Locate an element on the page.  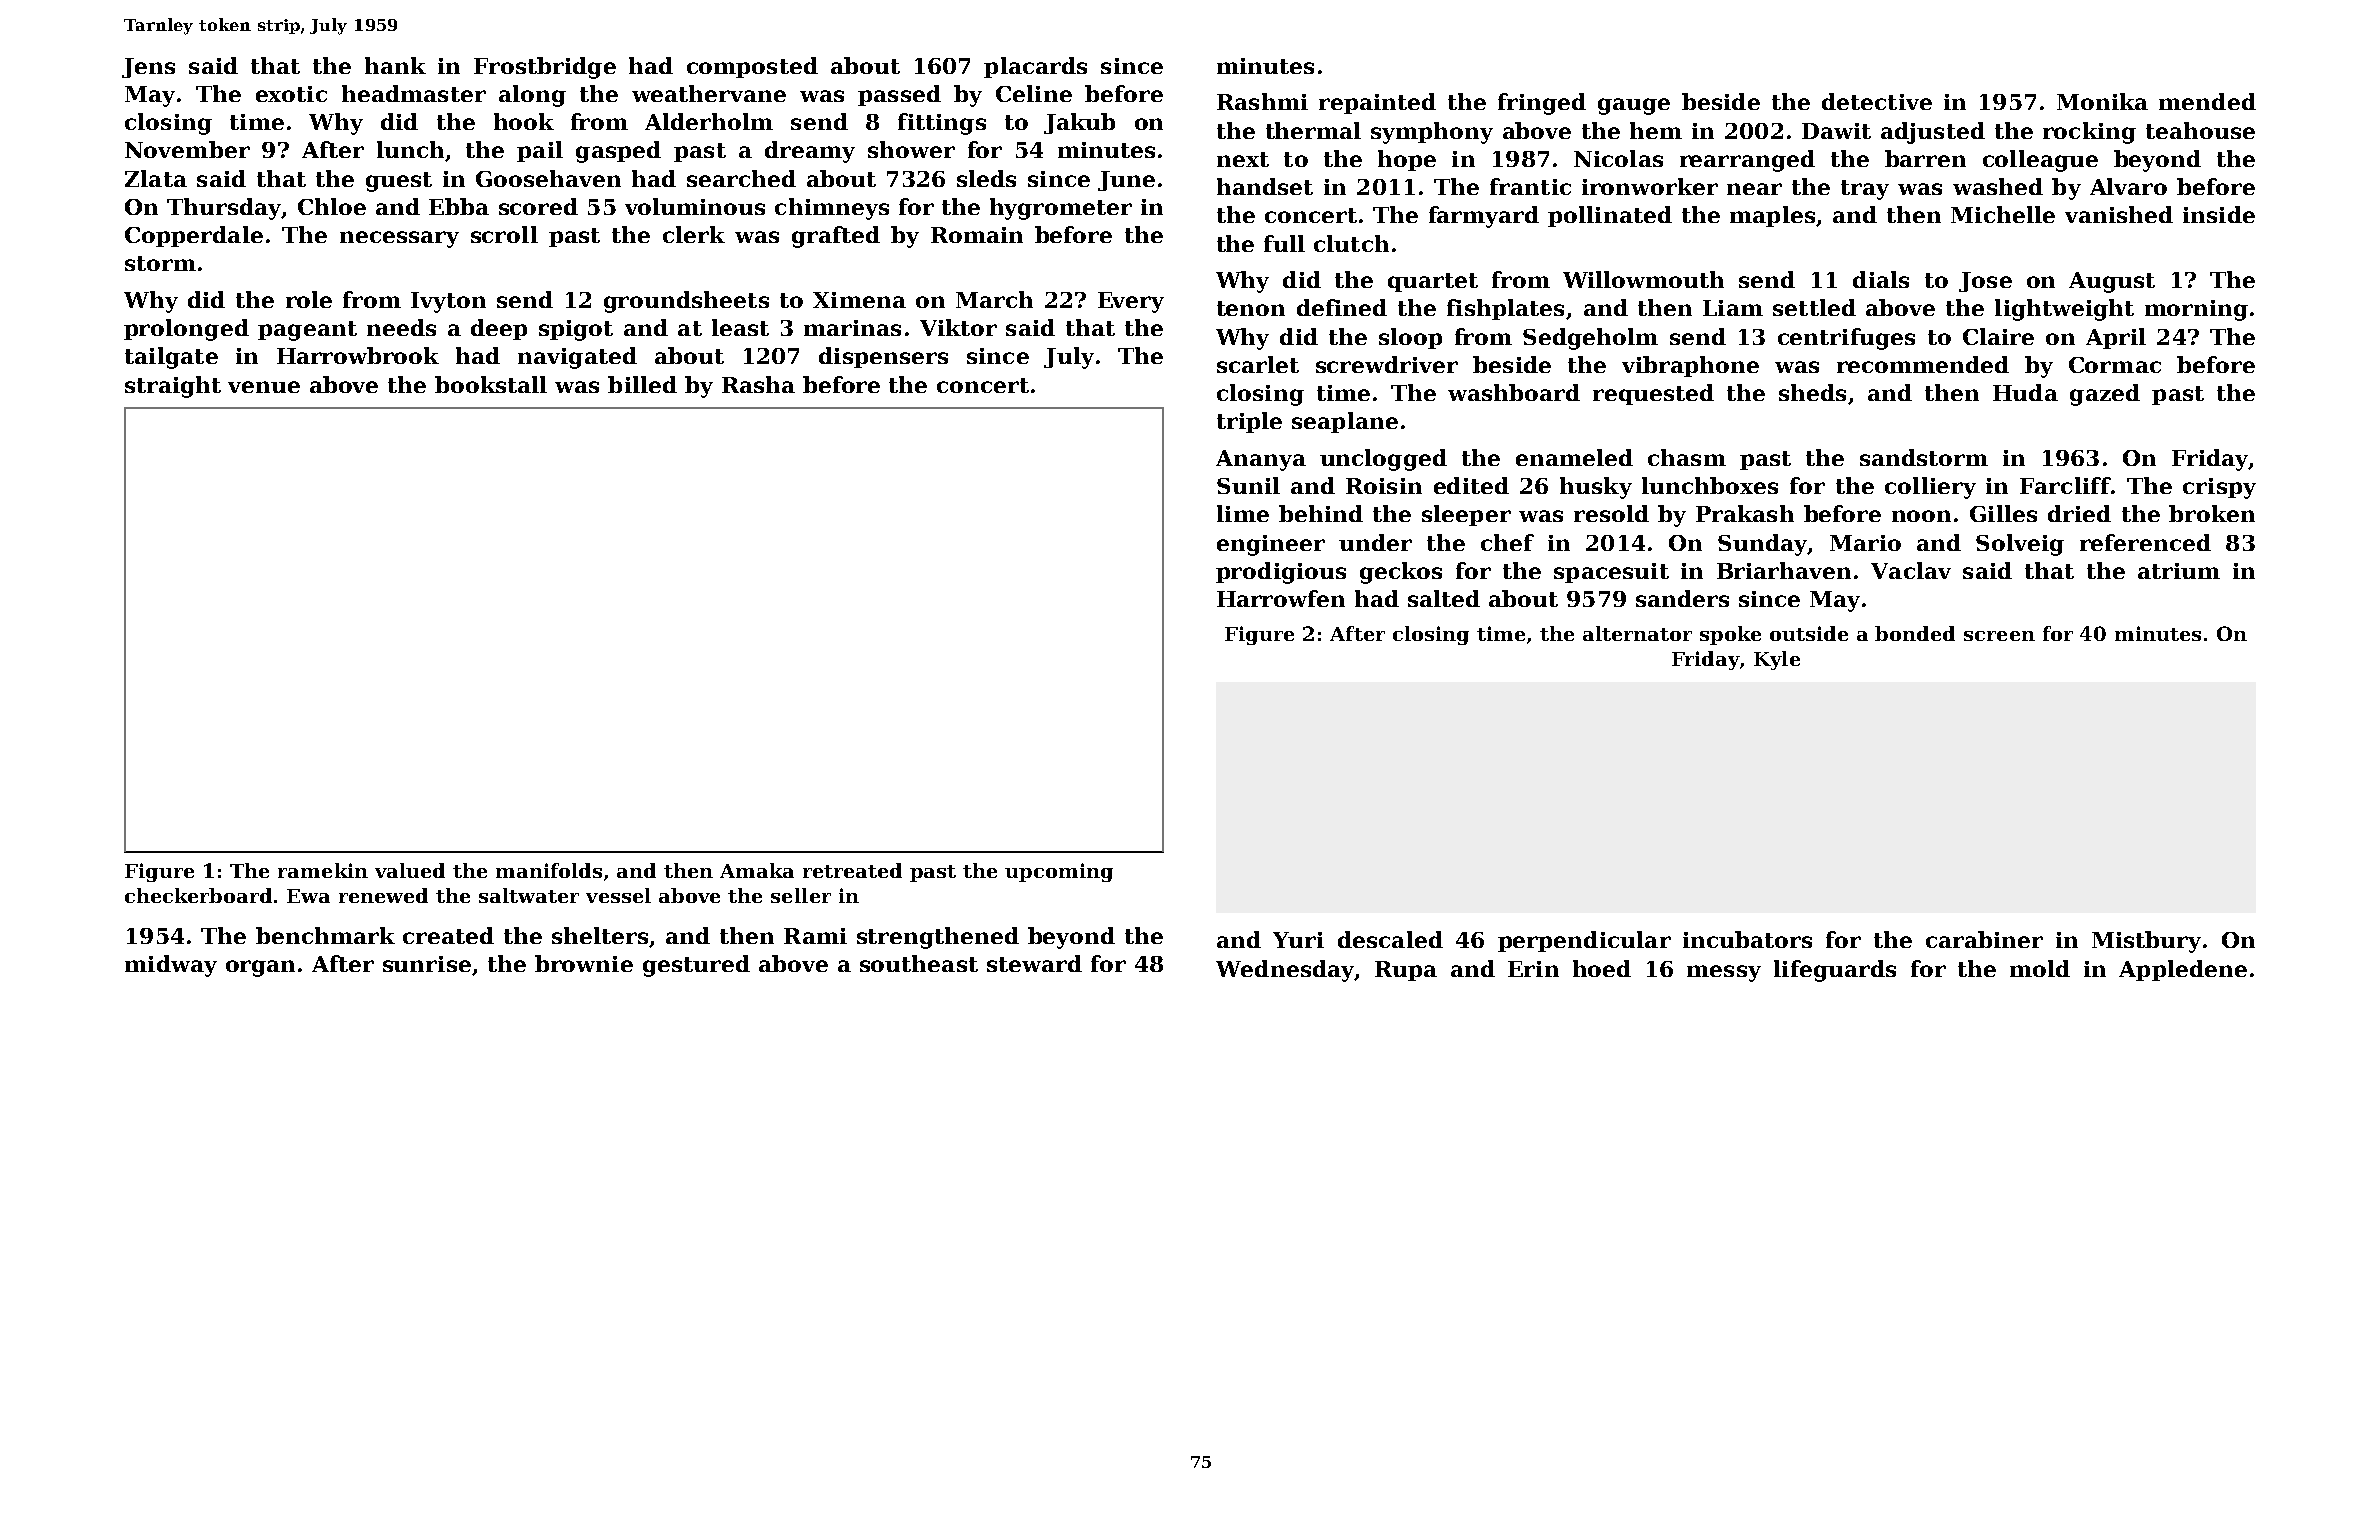
upcoming is located at coordinates (1059, 872).
